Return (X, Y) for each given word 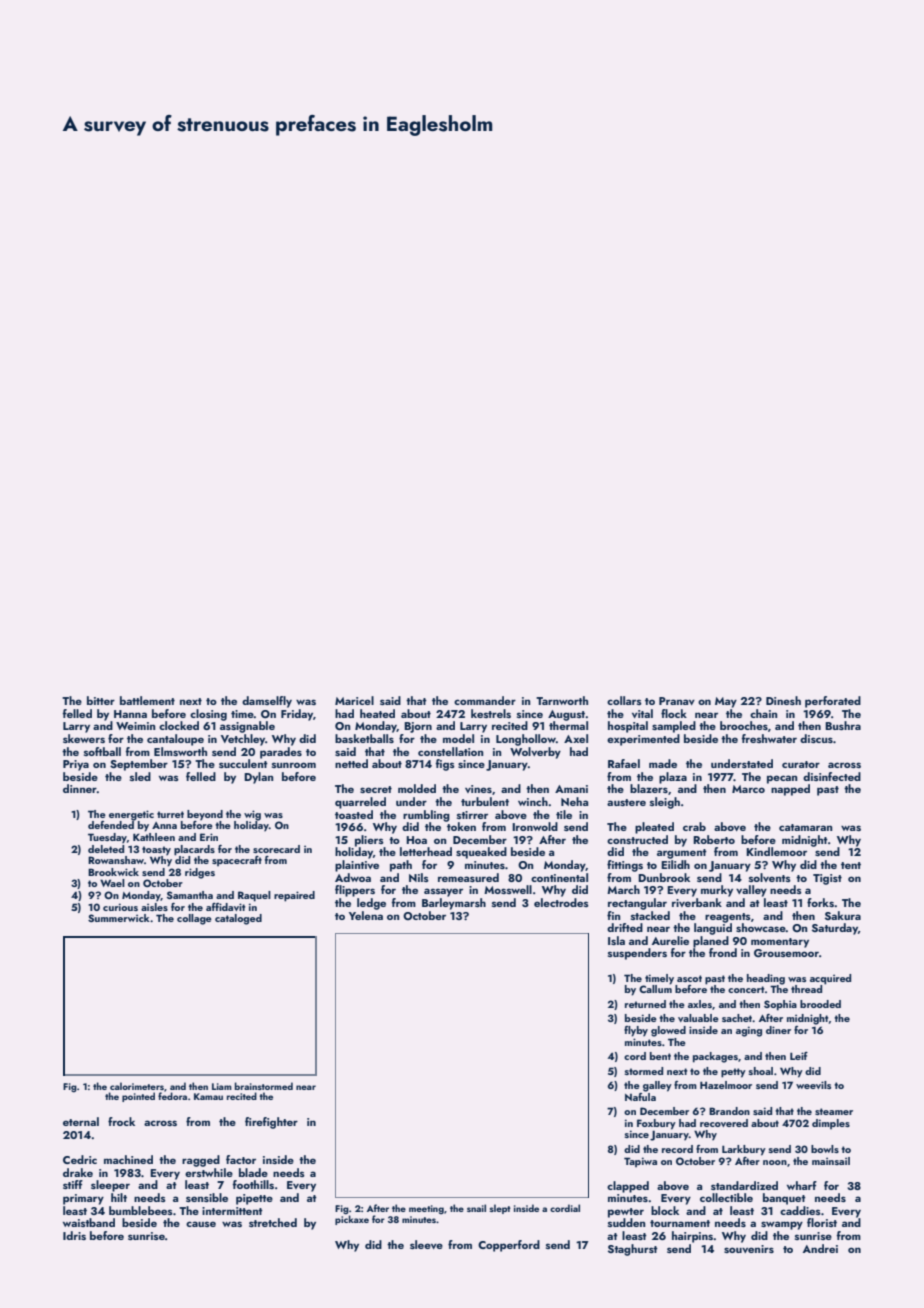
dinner (80, 788)
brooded (820, 1004)
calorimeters (137, 1086)
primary (83, 1199)
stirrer (472, 815)
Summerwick (119, 918)
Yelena (366, 915)
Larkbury (744, 1150)
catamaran (805, 827)
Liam (222, 1086)
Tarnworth (562, 700)
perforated (833, 702)
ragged (201, 1161)
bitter (101, 700)
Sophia (780, 1005)
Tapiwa (640, 1162)
